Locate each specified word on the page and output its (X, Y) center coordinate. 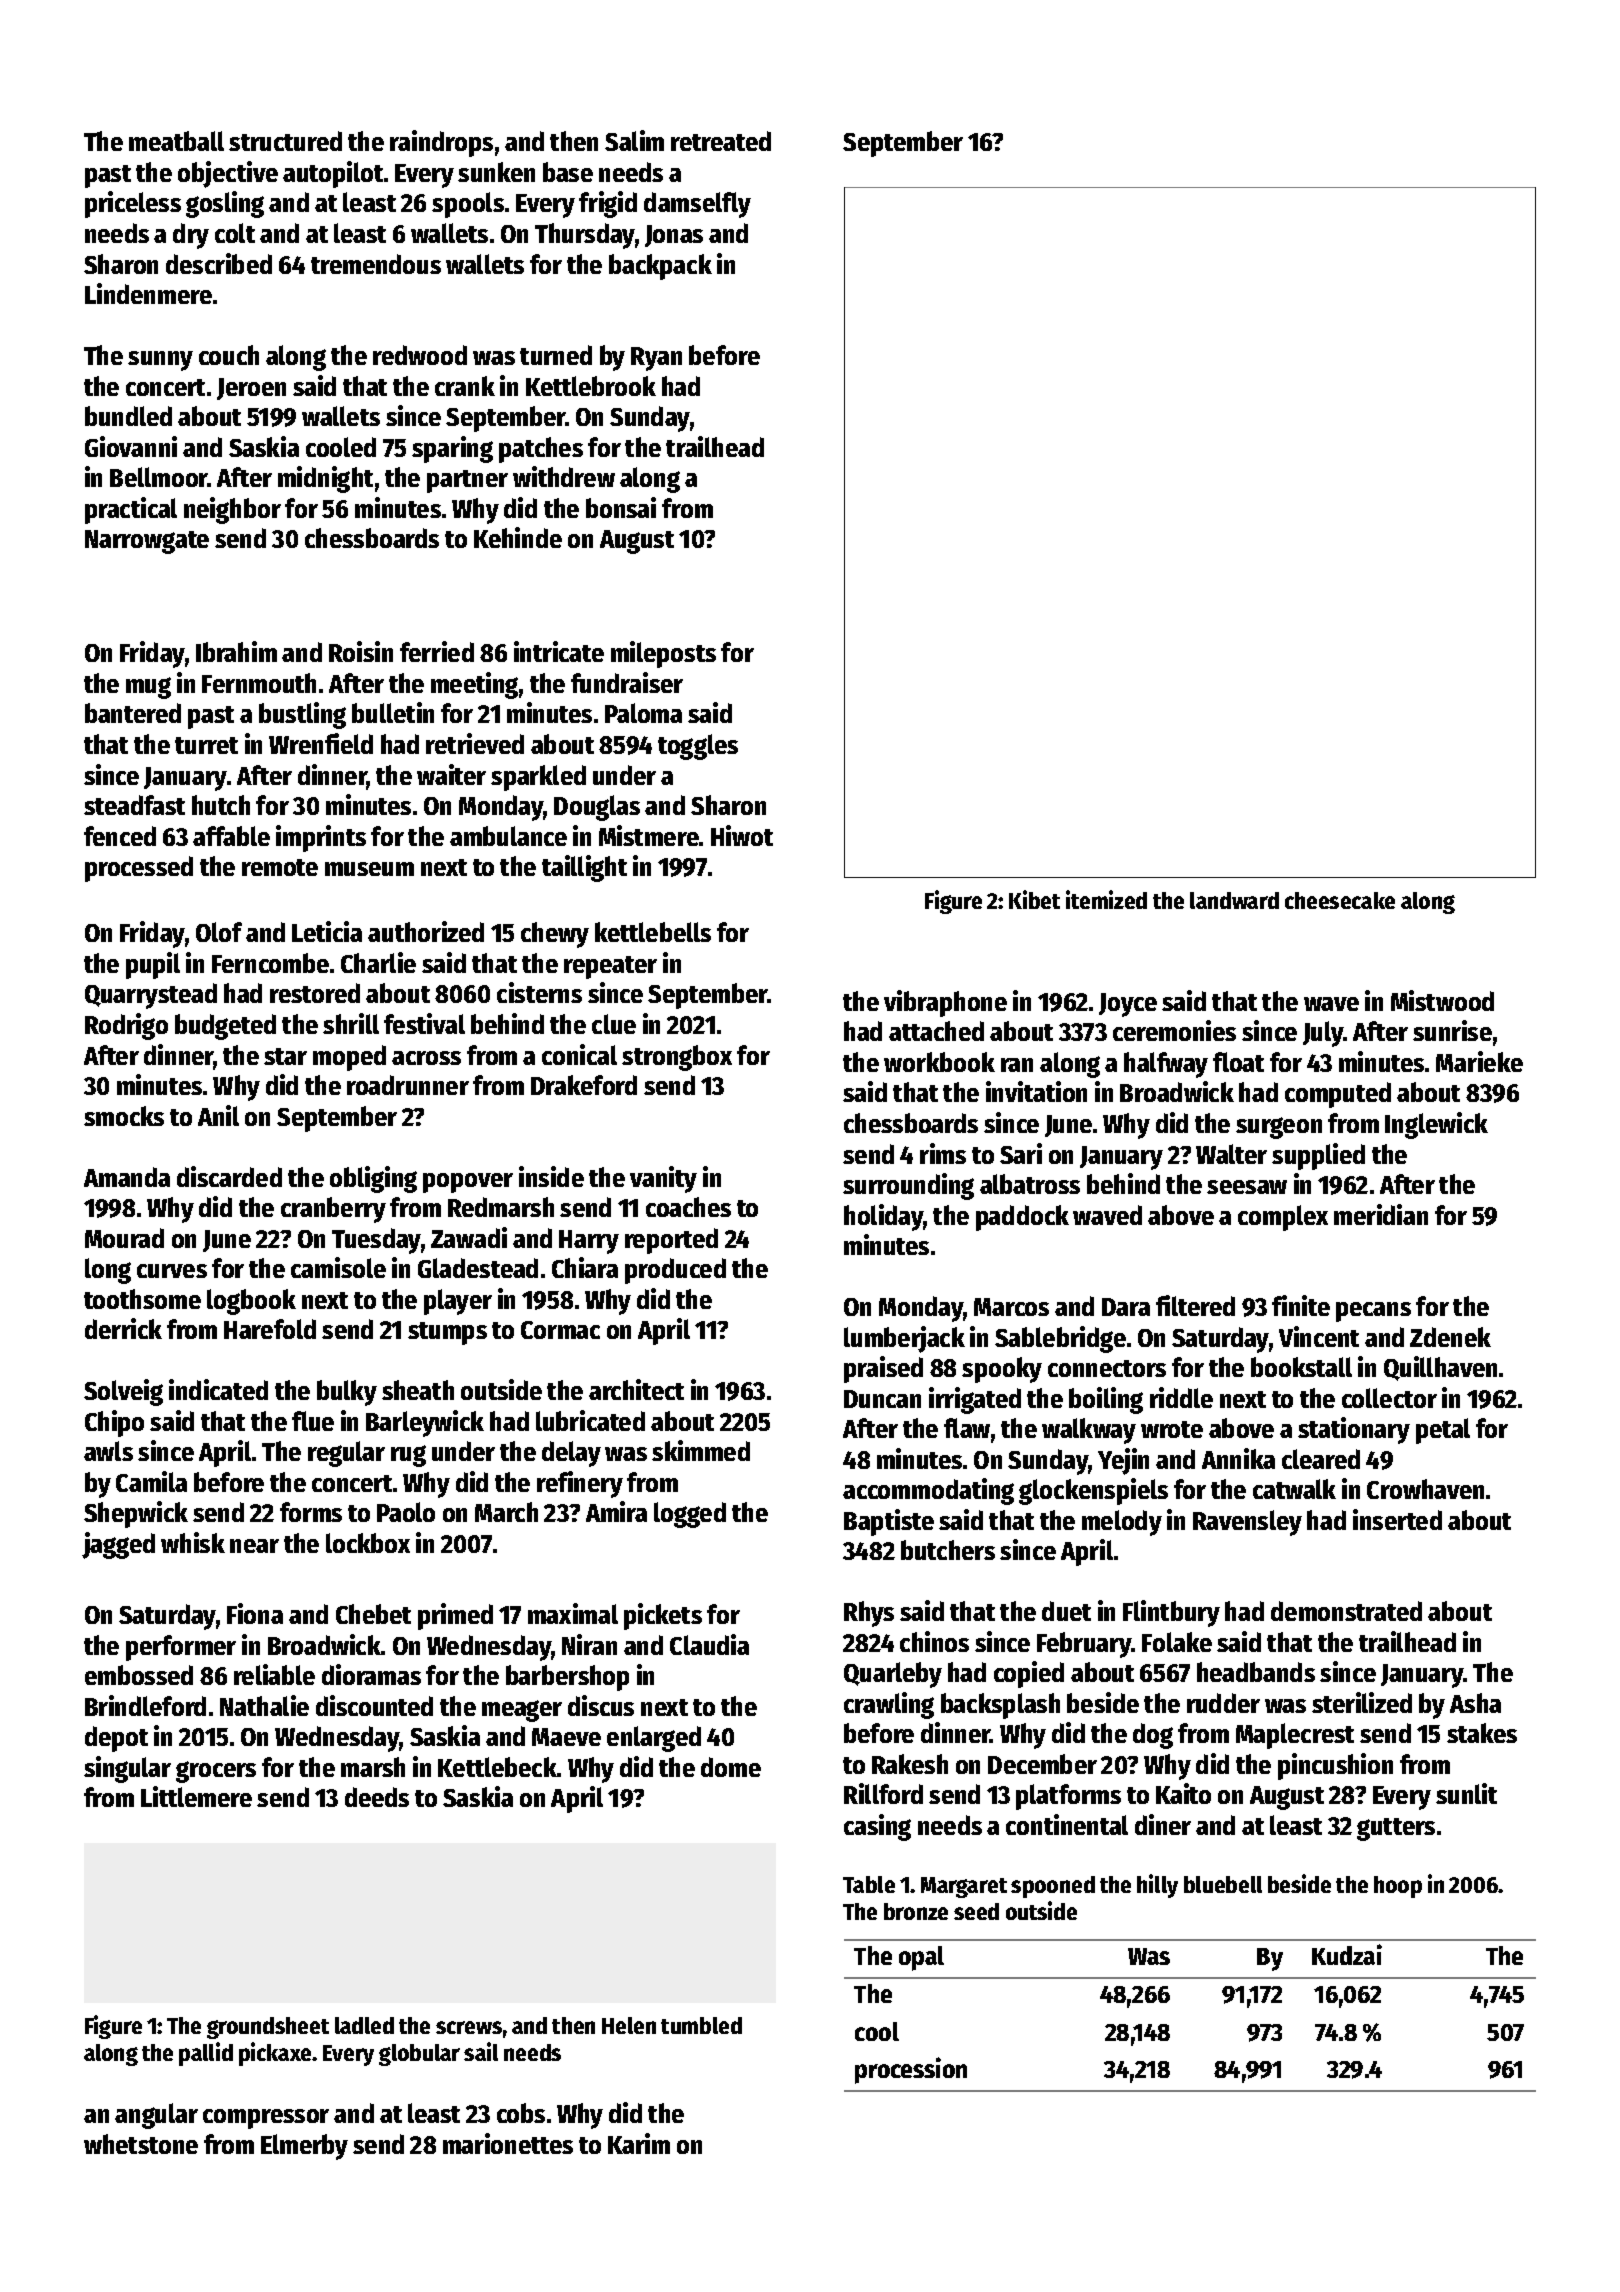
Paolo (406, 1512)
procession (911, 2070)
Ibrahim (236, 651)
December (1042, 1764)
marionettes (508, 2143)
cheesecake (1340, 900)
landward (1234, 900)
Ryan (656, 359)
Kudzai (1347, 1954)
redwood (420, 355)
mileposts (663, 654)
